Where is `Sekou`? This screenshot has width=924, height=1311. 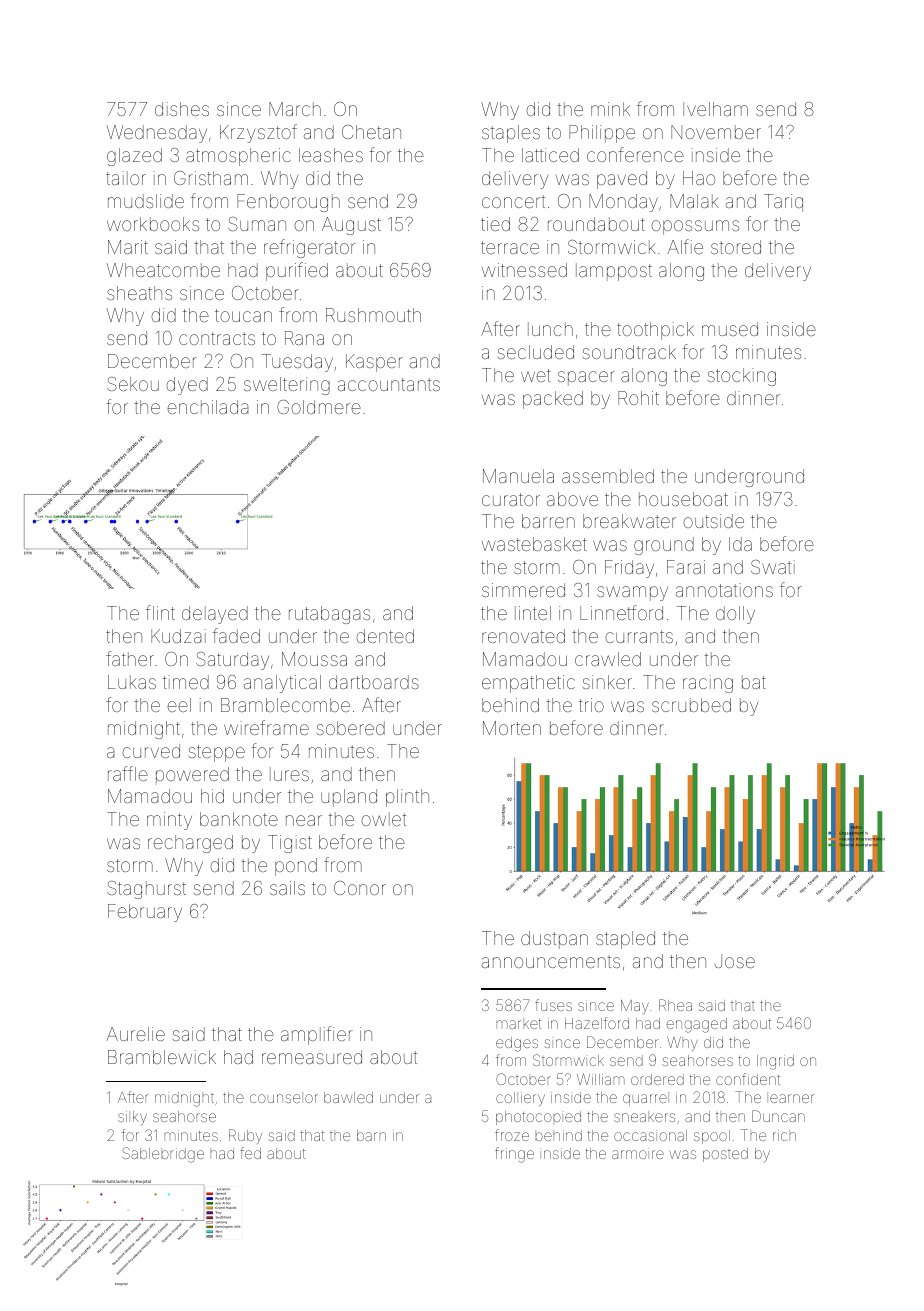 Sekou is located at coordinates (133, 384).
